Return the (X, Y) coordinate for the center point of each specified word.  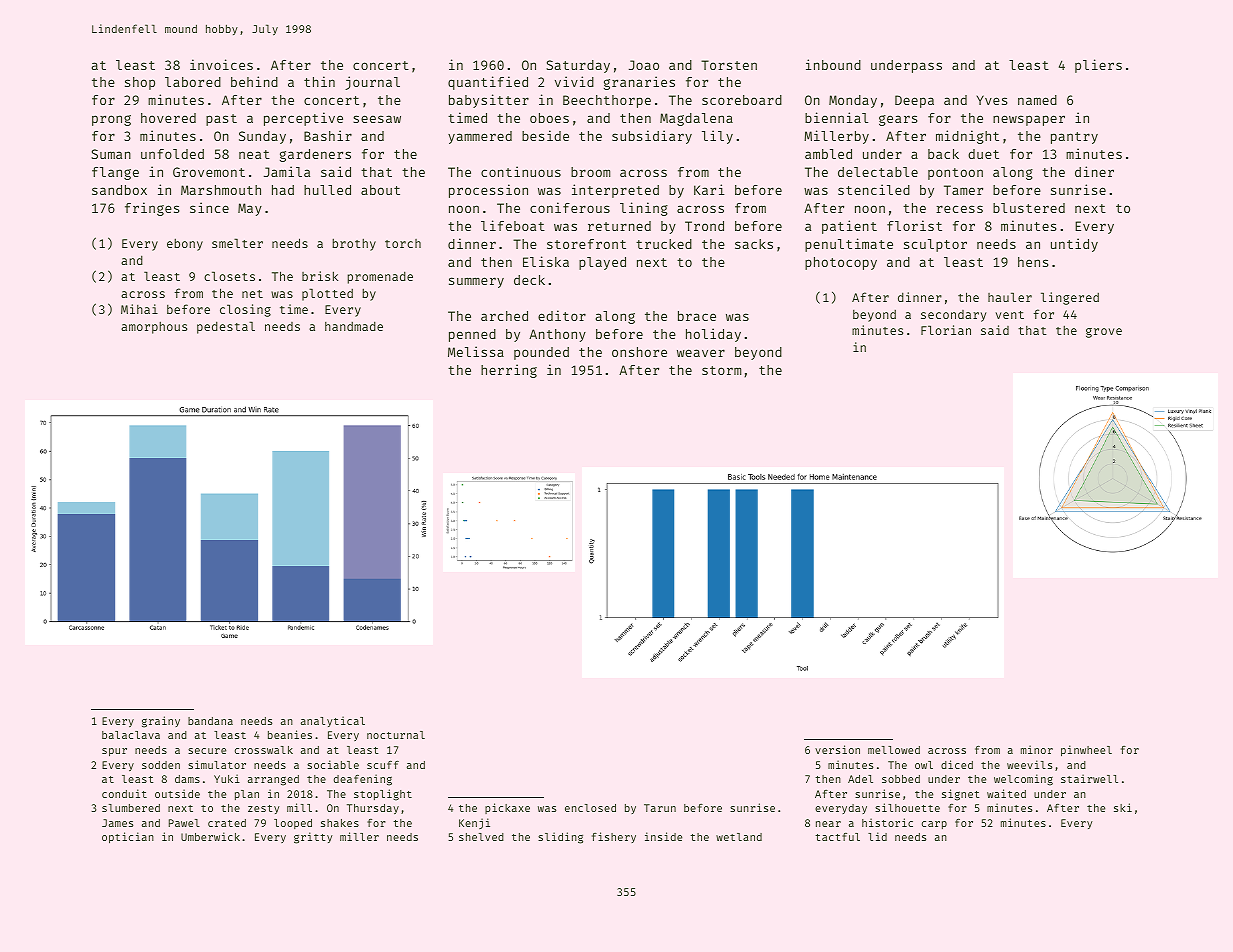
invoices (221, 64)
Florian (946, 330)
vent (1010, 315)
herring (509, 371)
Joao (644, 65)
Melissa (476, 351)
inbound (833, 64)
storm (721, 370)
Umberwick (210, 836)
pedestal (226, 327)
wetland (739, 837)
